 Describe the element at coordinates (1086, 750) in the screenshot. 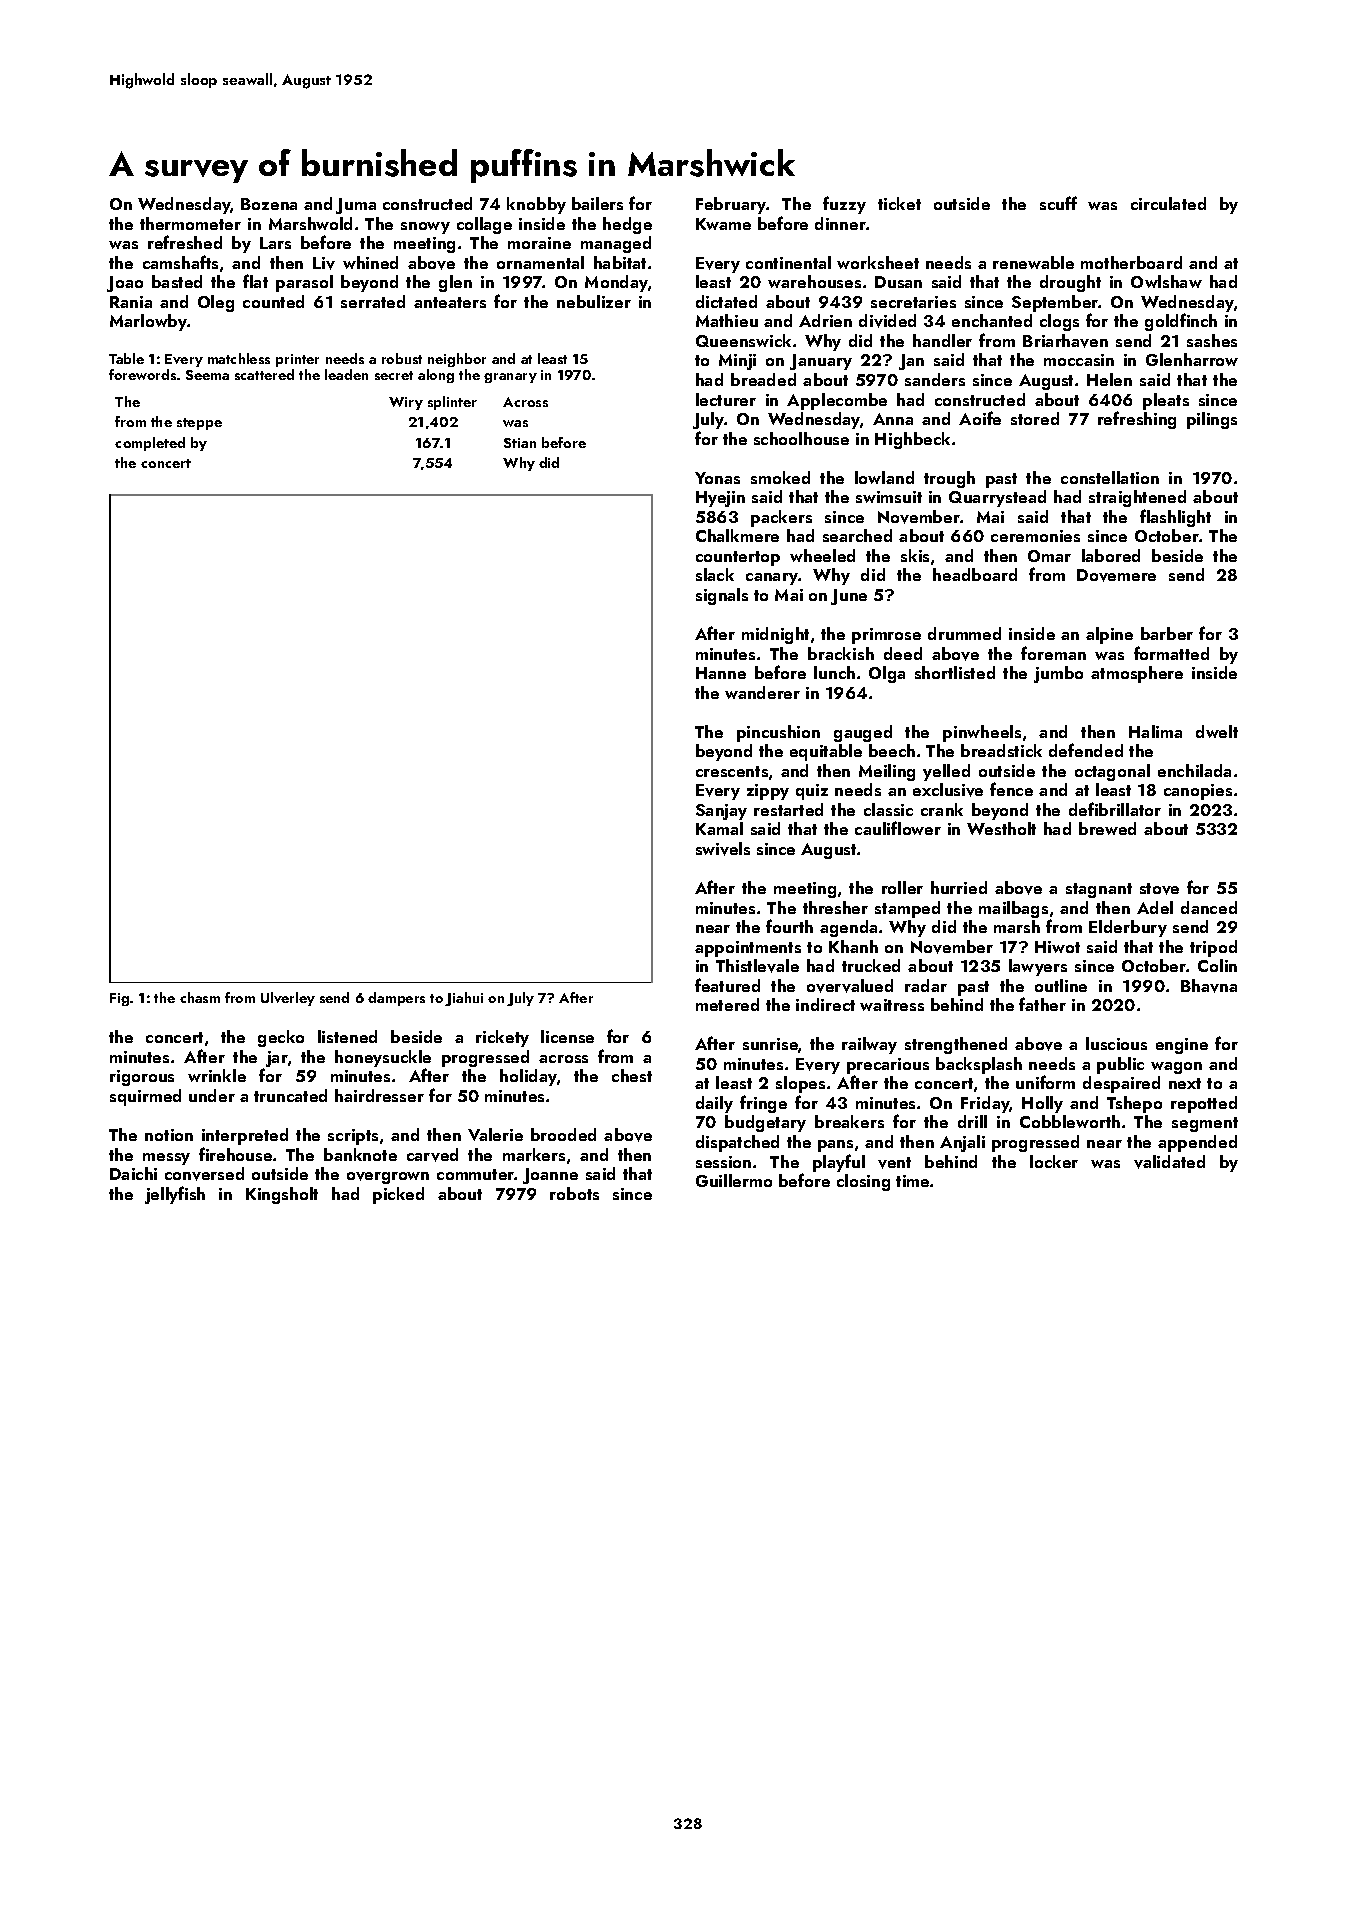

I see `defended` at that location.
